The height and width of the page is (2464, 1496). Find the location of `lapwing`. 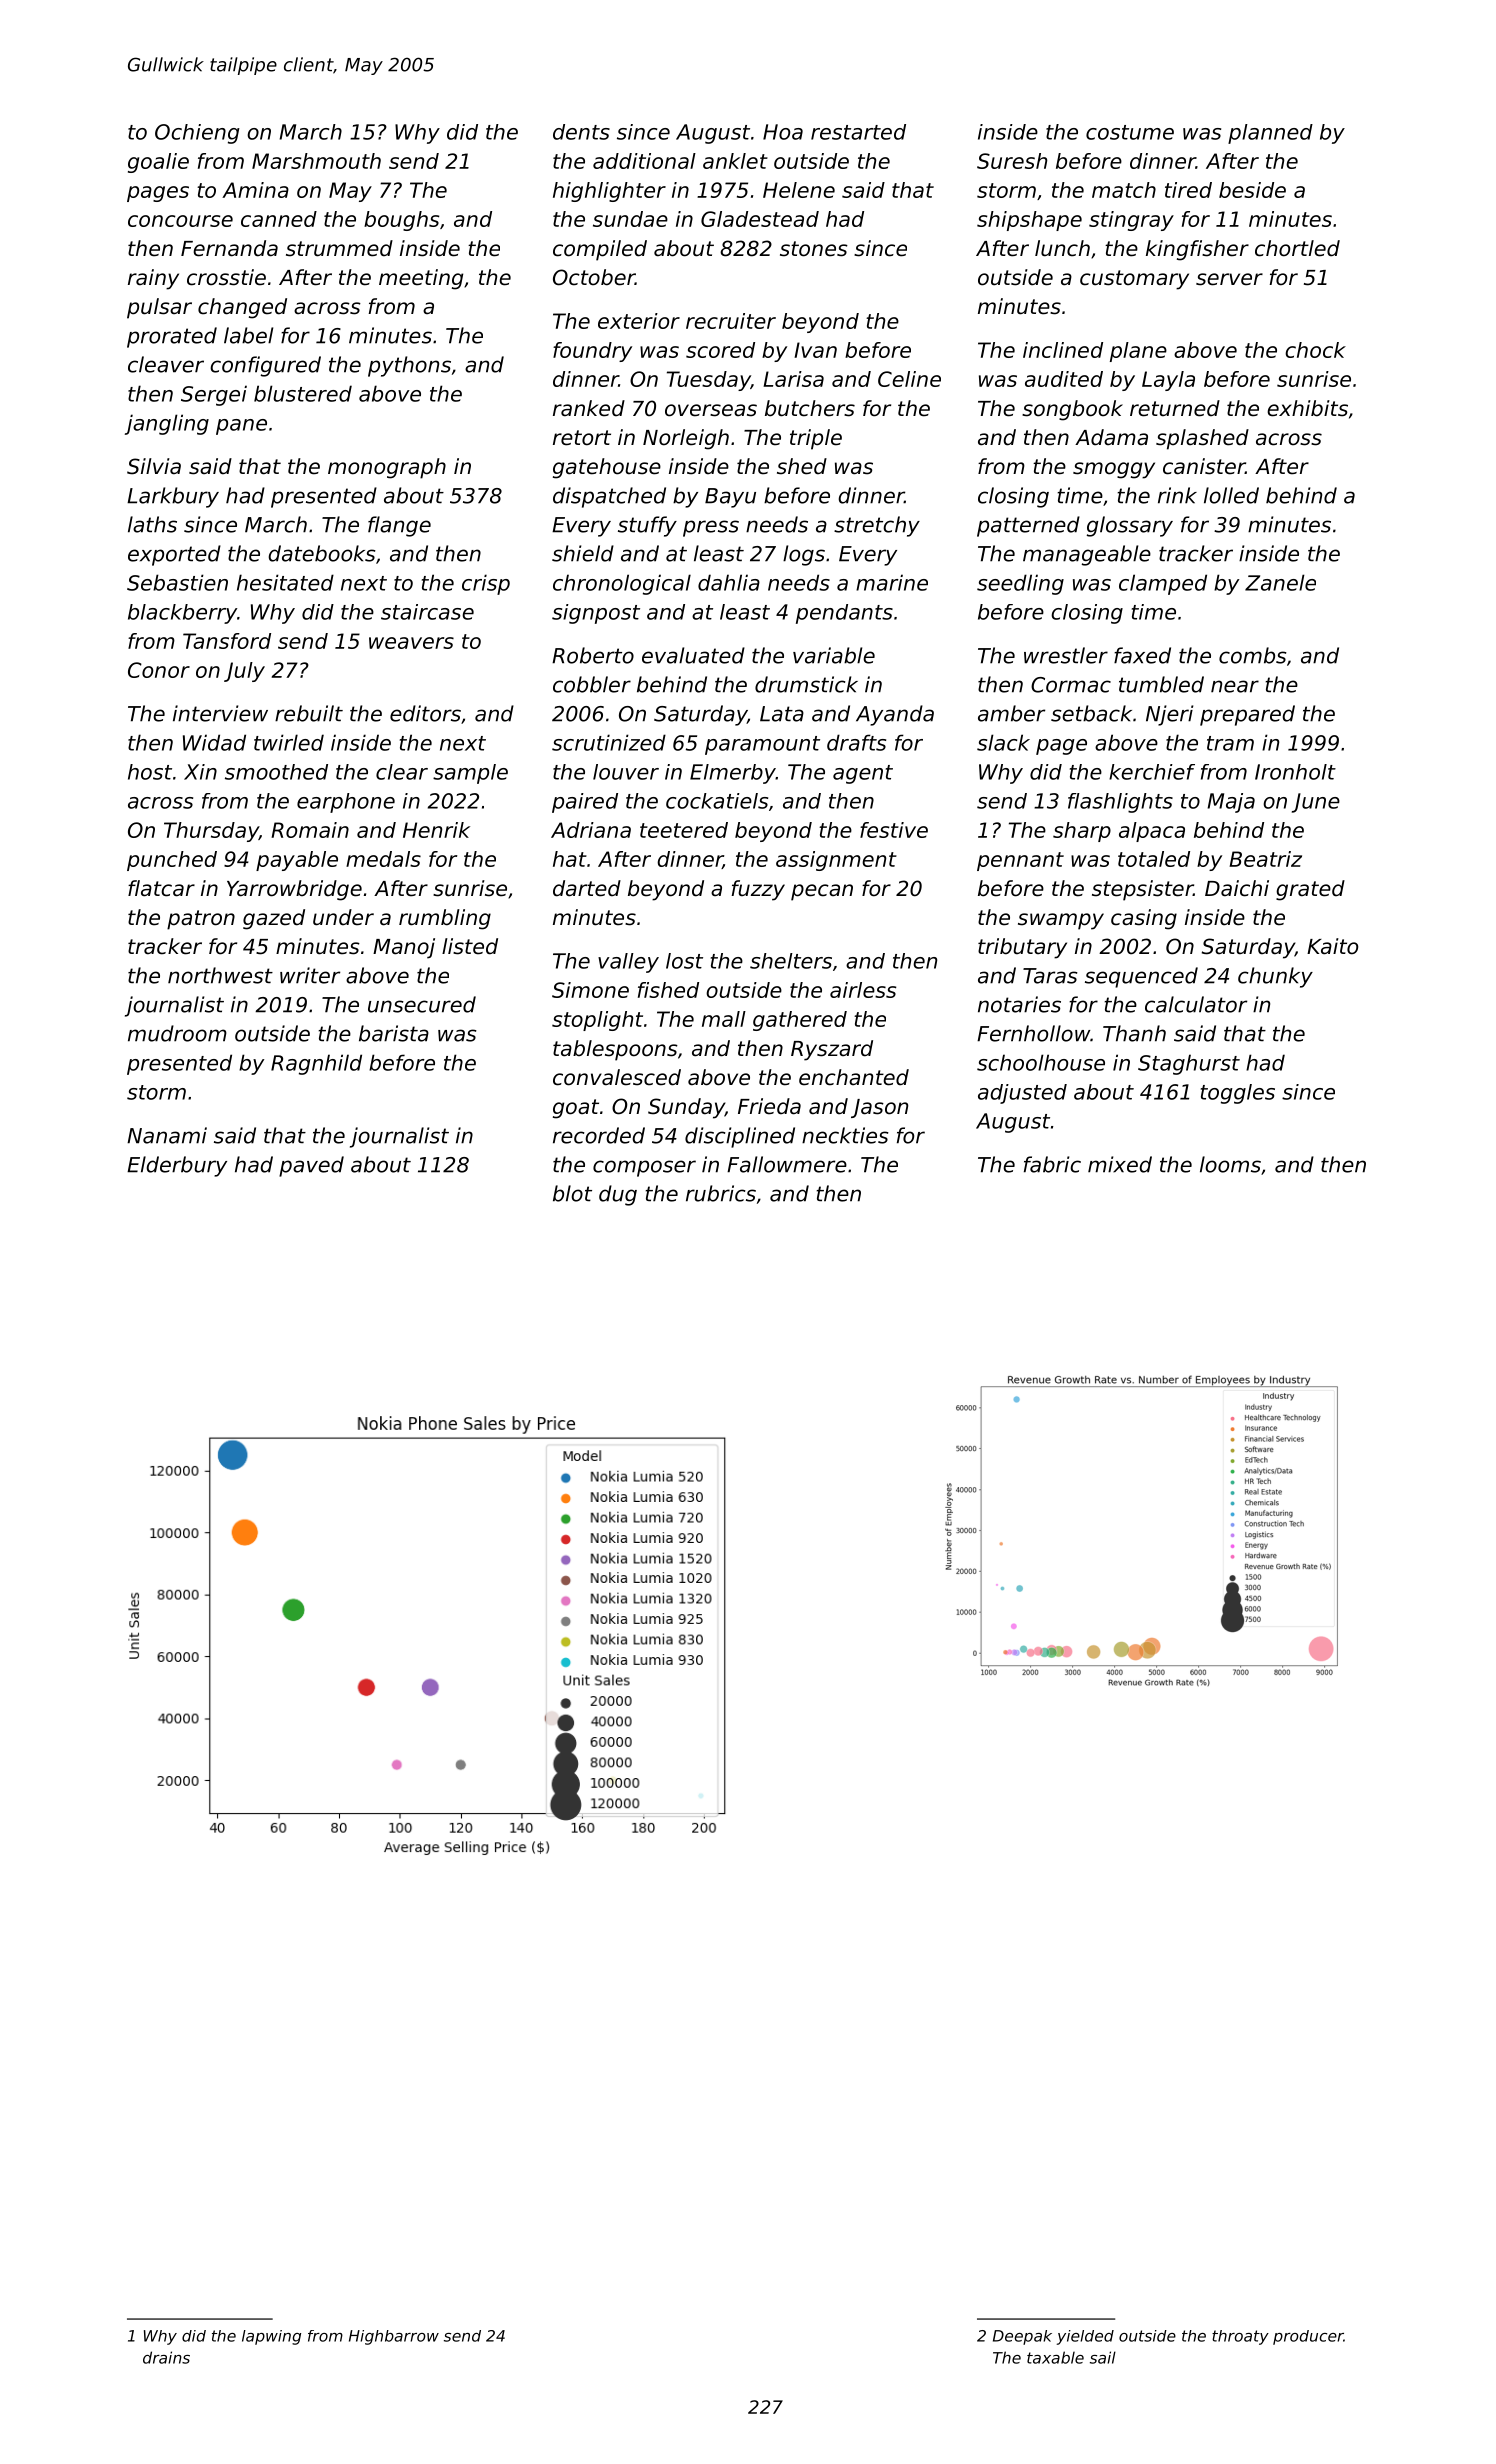

lapwing is located at coordinates (271, 2337).
